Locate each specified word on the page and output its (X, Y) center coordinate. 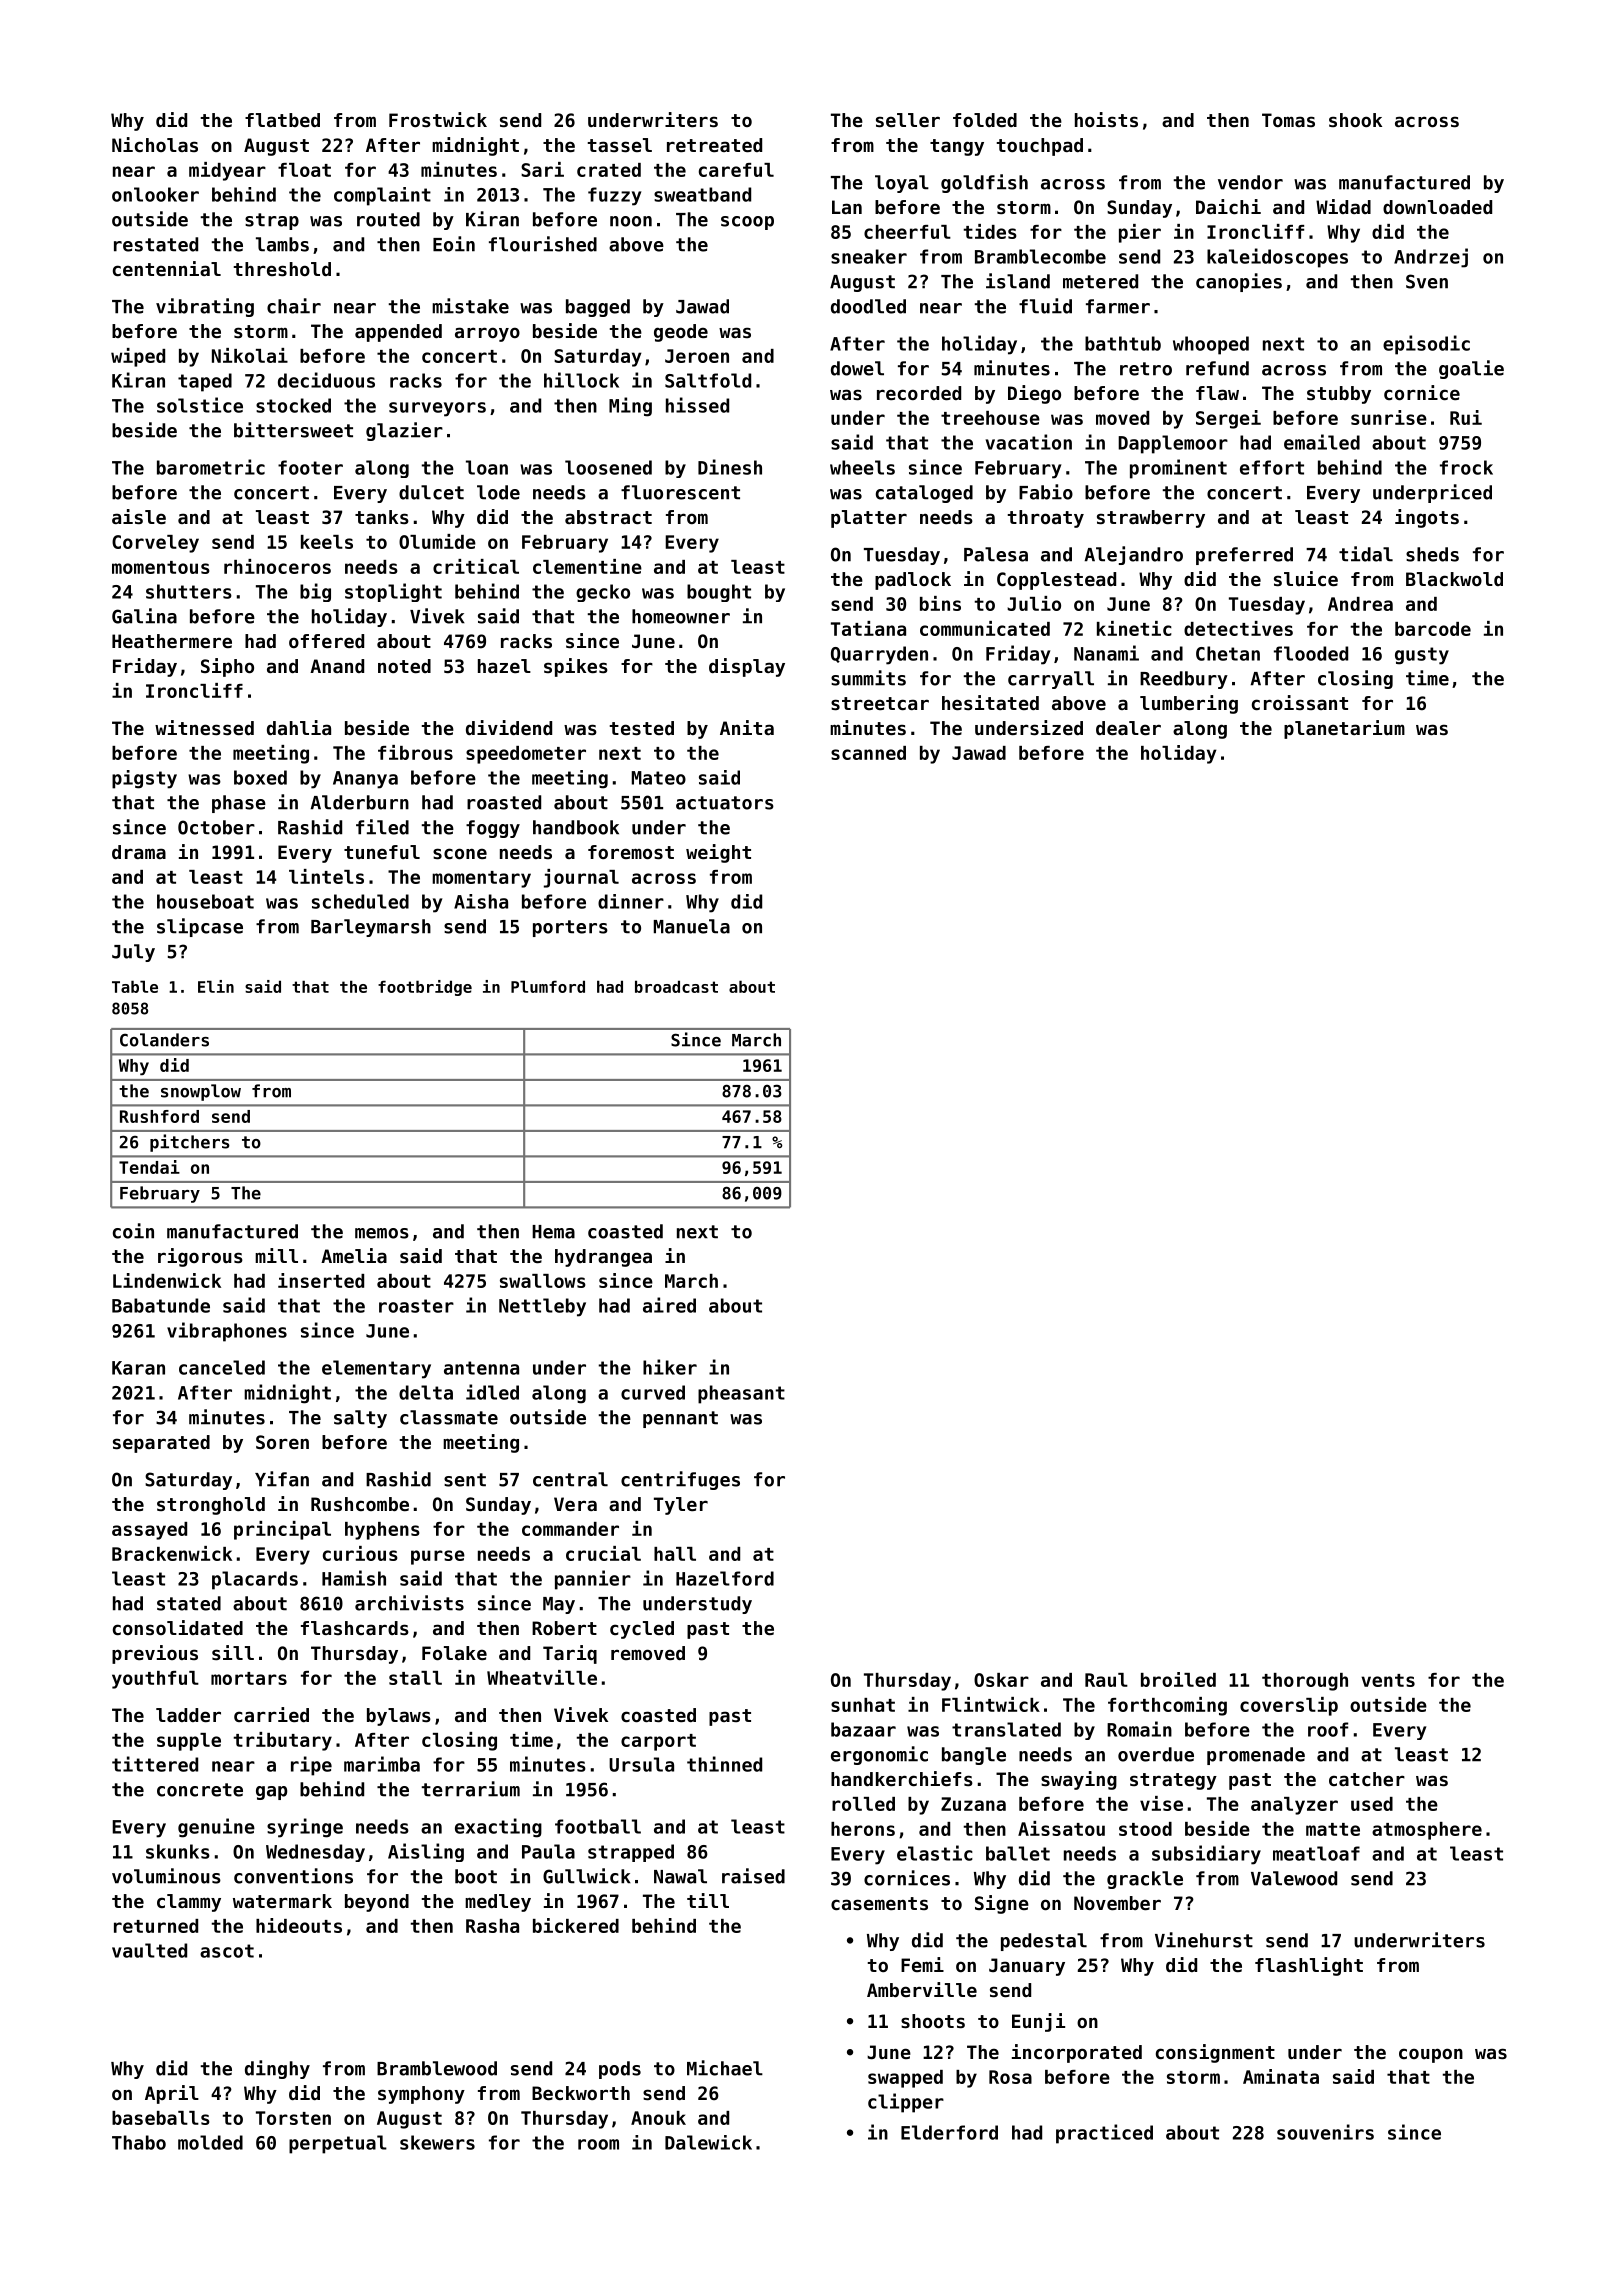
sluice (1306, 578)
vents (1388, 1680)
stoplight (393, 592)
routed (388, 219)
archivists (409, 1603)
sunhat (863, 1705)
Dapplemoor (1173, 444)
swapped (905, 2079)
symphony (421, 2095)
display (747, 667)
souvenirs (1325, 2132)
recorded (919, 393)
